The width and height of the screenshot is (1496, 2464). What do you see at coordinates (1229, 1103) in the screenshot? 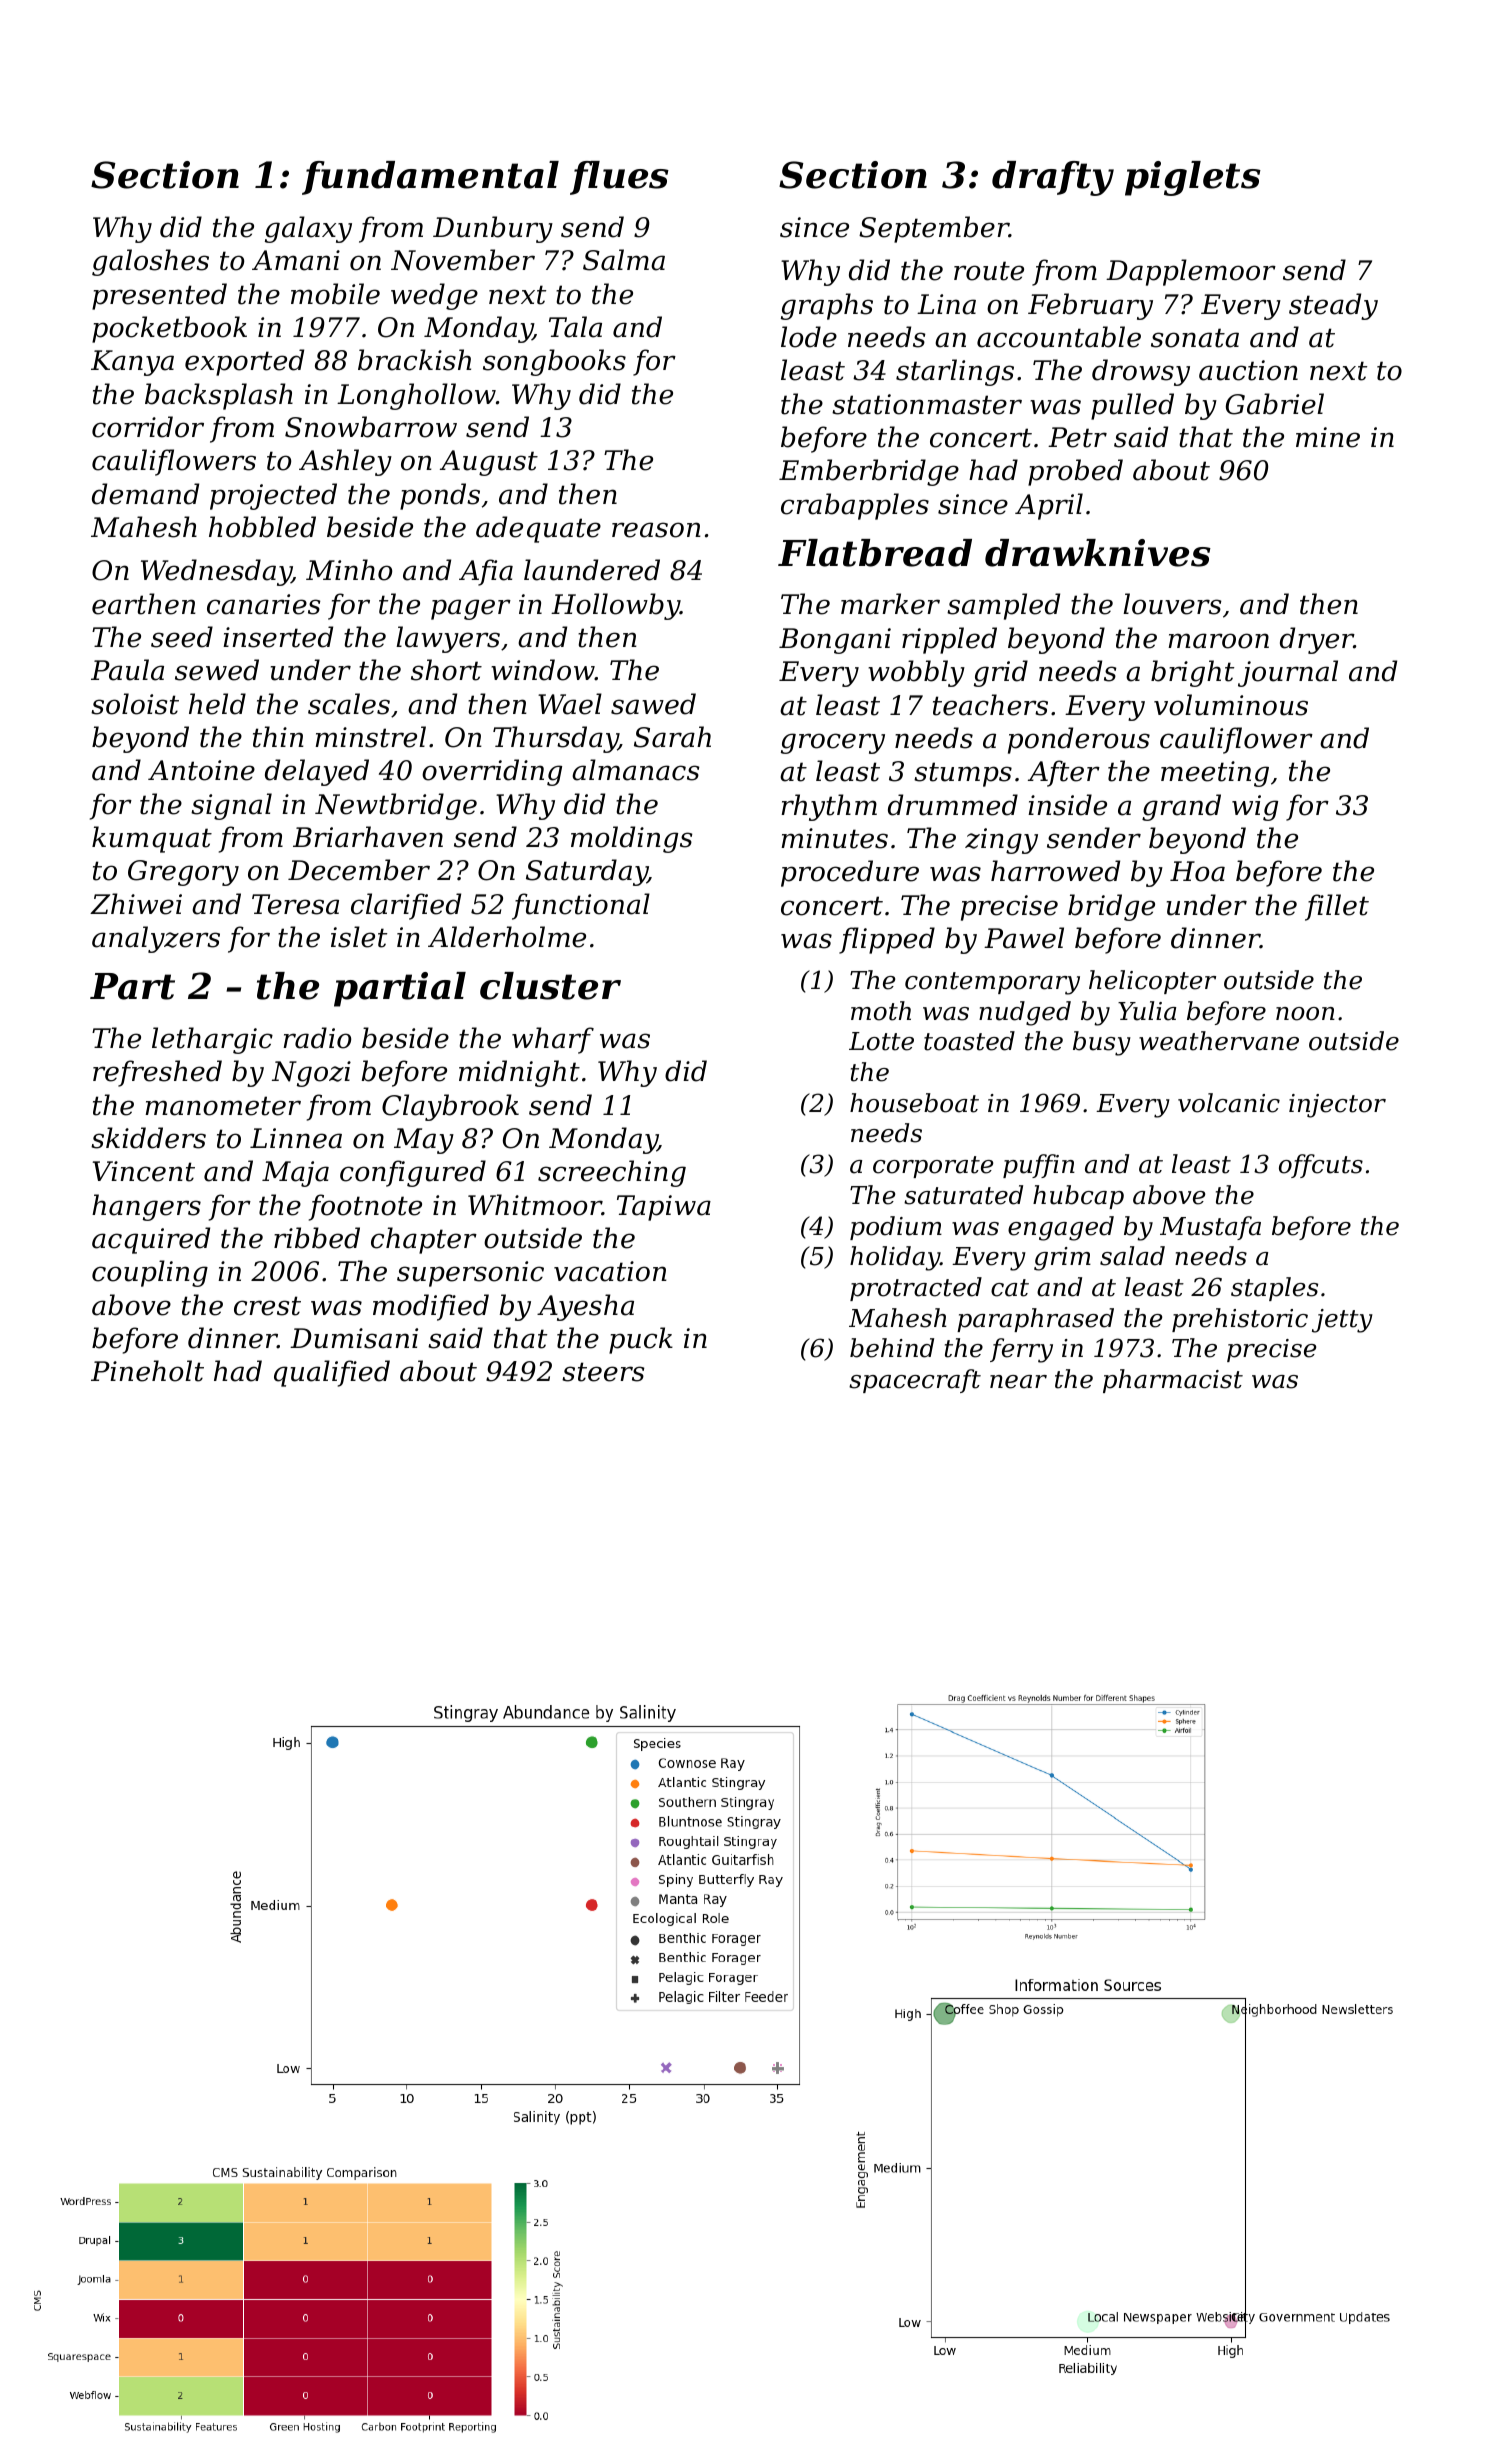
I see `volcanic` at bounding box center [1229, 1103].
